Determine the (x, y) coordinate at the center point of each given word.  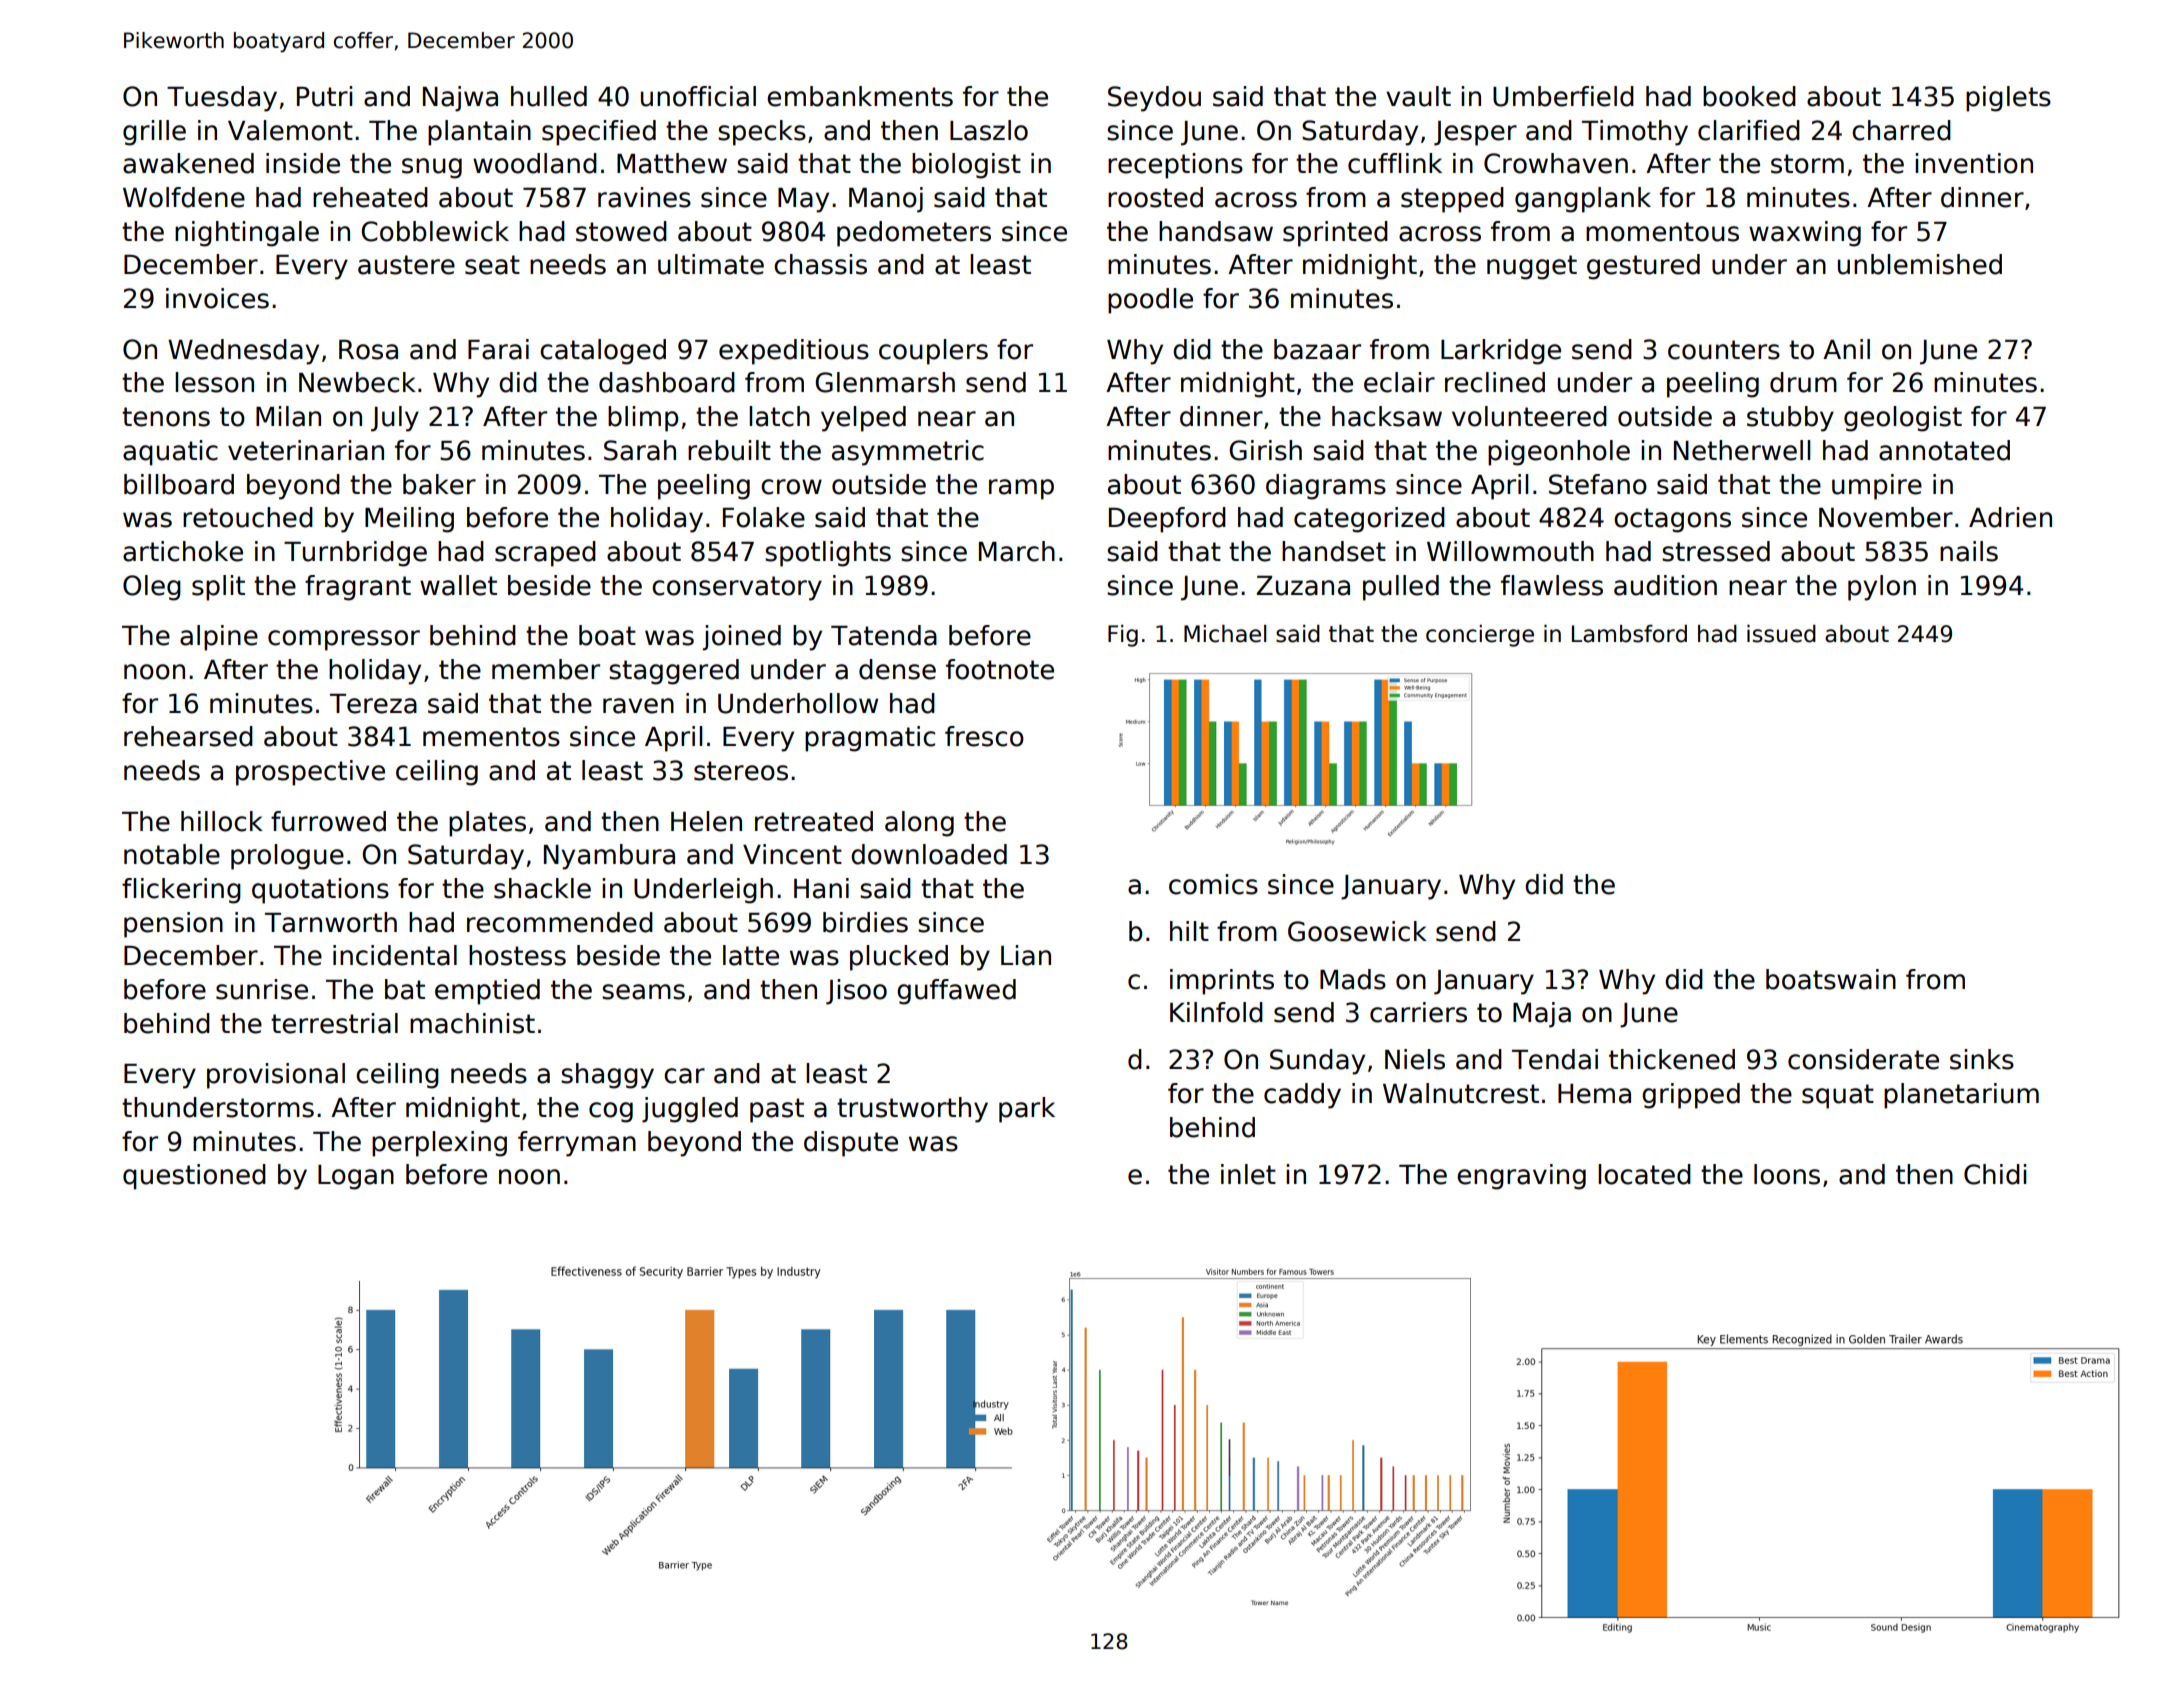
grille (154, 133)
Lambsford (1629, 634)
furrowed (328, 821)
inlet (1248, 1174)
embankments (860, 96)
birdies (865, 922)
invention (1974, 163)
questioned (194, 1177)
